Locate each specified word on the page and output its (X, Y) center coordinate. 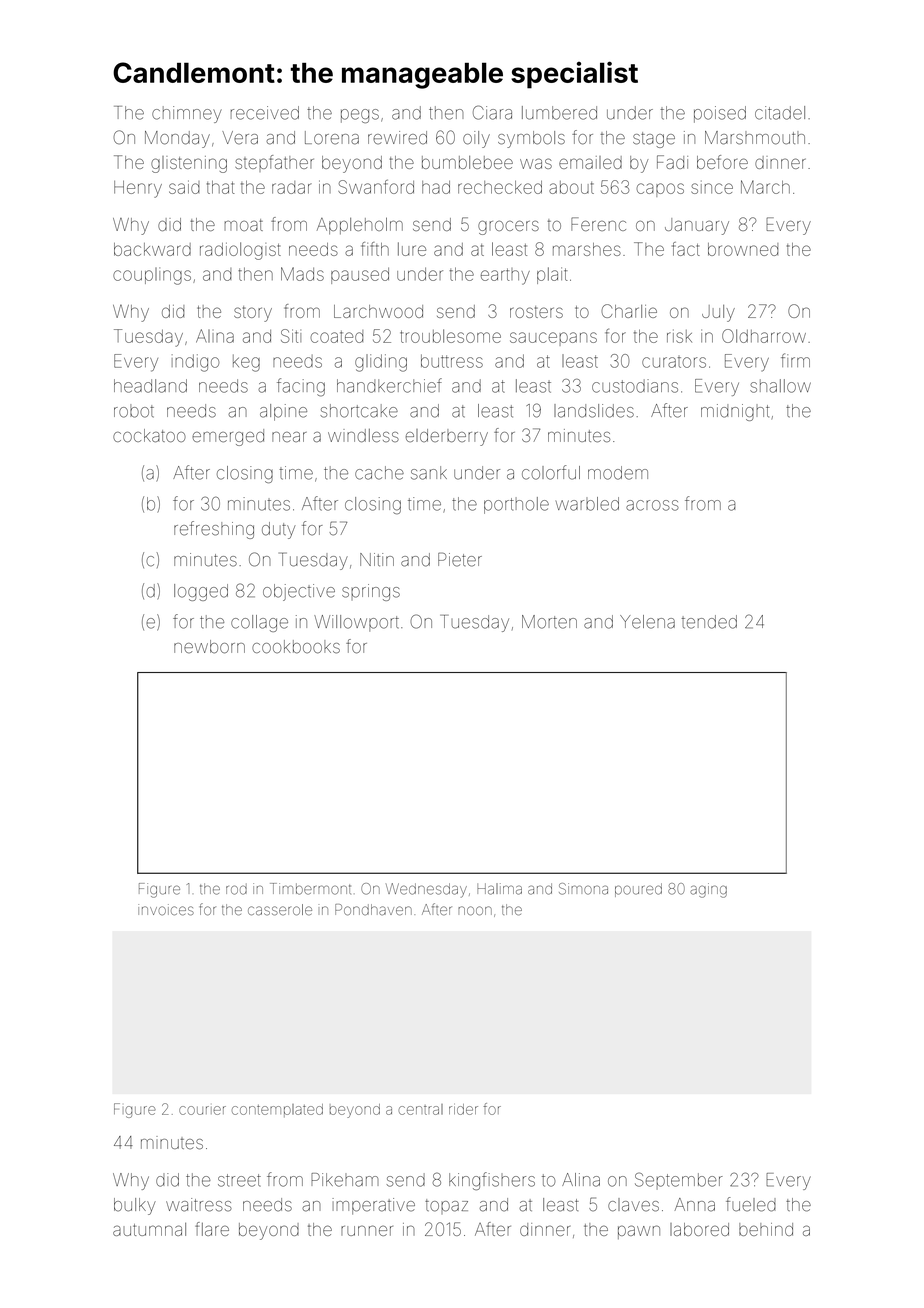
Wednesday (426, 890)
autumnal (149, 1229)
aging (708, 890)
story (253, 314)
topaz (446, 1206)
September (679, 1180)
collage (259, 623)
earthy (505, 276)
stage (654, 140)
